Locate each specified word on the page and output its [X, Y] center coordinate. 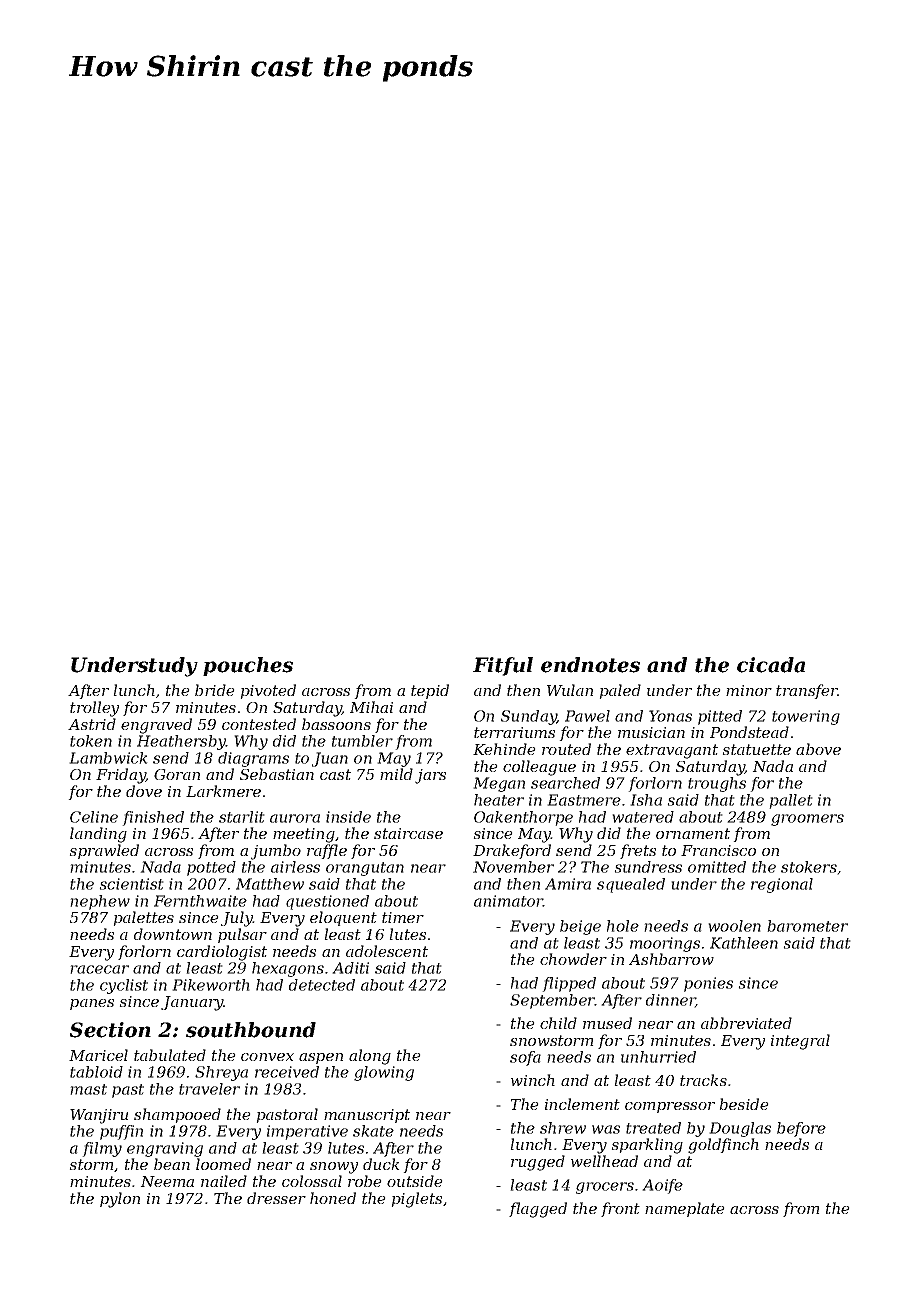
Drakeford [512, 851]
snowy [334, 1168]
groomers [807, 820]
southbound [251, 1030]
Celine [94, 817]
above [818, 749]
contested [259, 724]
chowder [573, 959]
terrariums [514, 732]
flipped [569, 984]
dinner [671, 1001]
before [801, 1129]
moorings [665, 944]
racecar [99, 969]
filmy [102, 1149]
